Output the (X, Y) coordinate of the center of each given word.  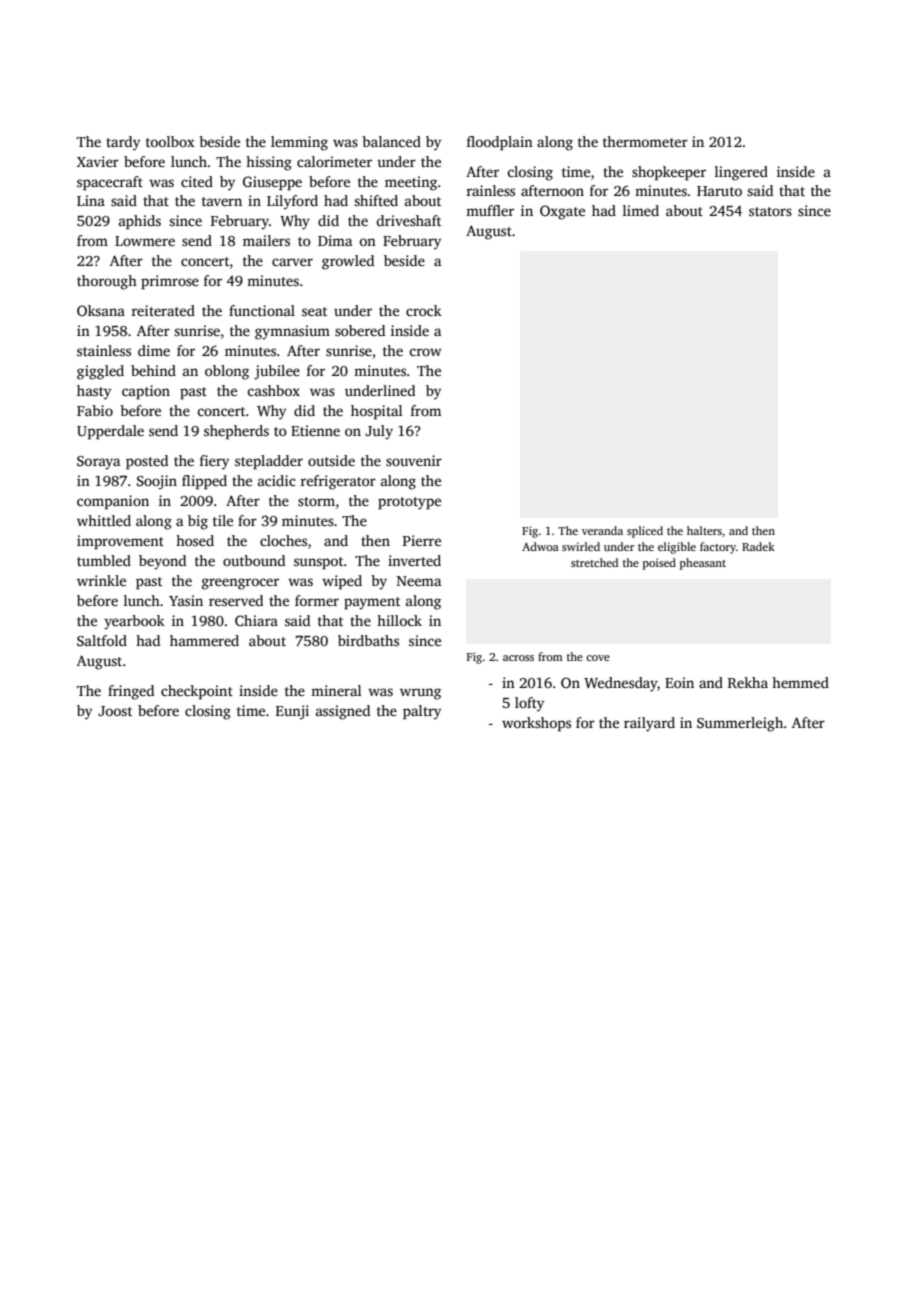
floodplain (500, 143)
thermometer (645, 141)
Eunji (292, 712)
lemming (299, 143)
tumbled (104, 560)
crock (424, 310)
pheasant (703, 564)
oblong (227, 372)
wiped (342, 582)
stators (770, 211)
